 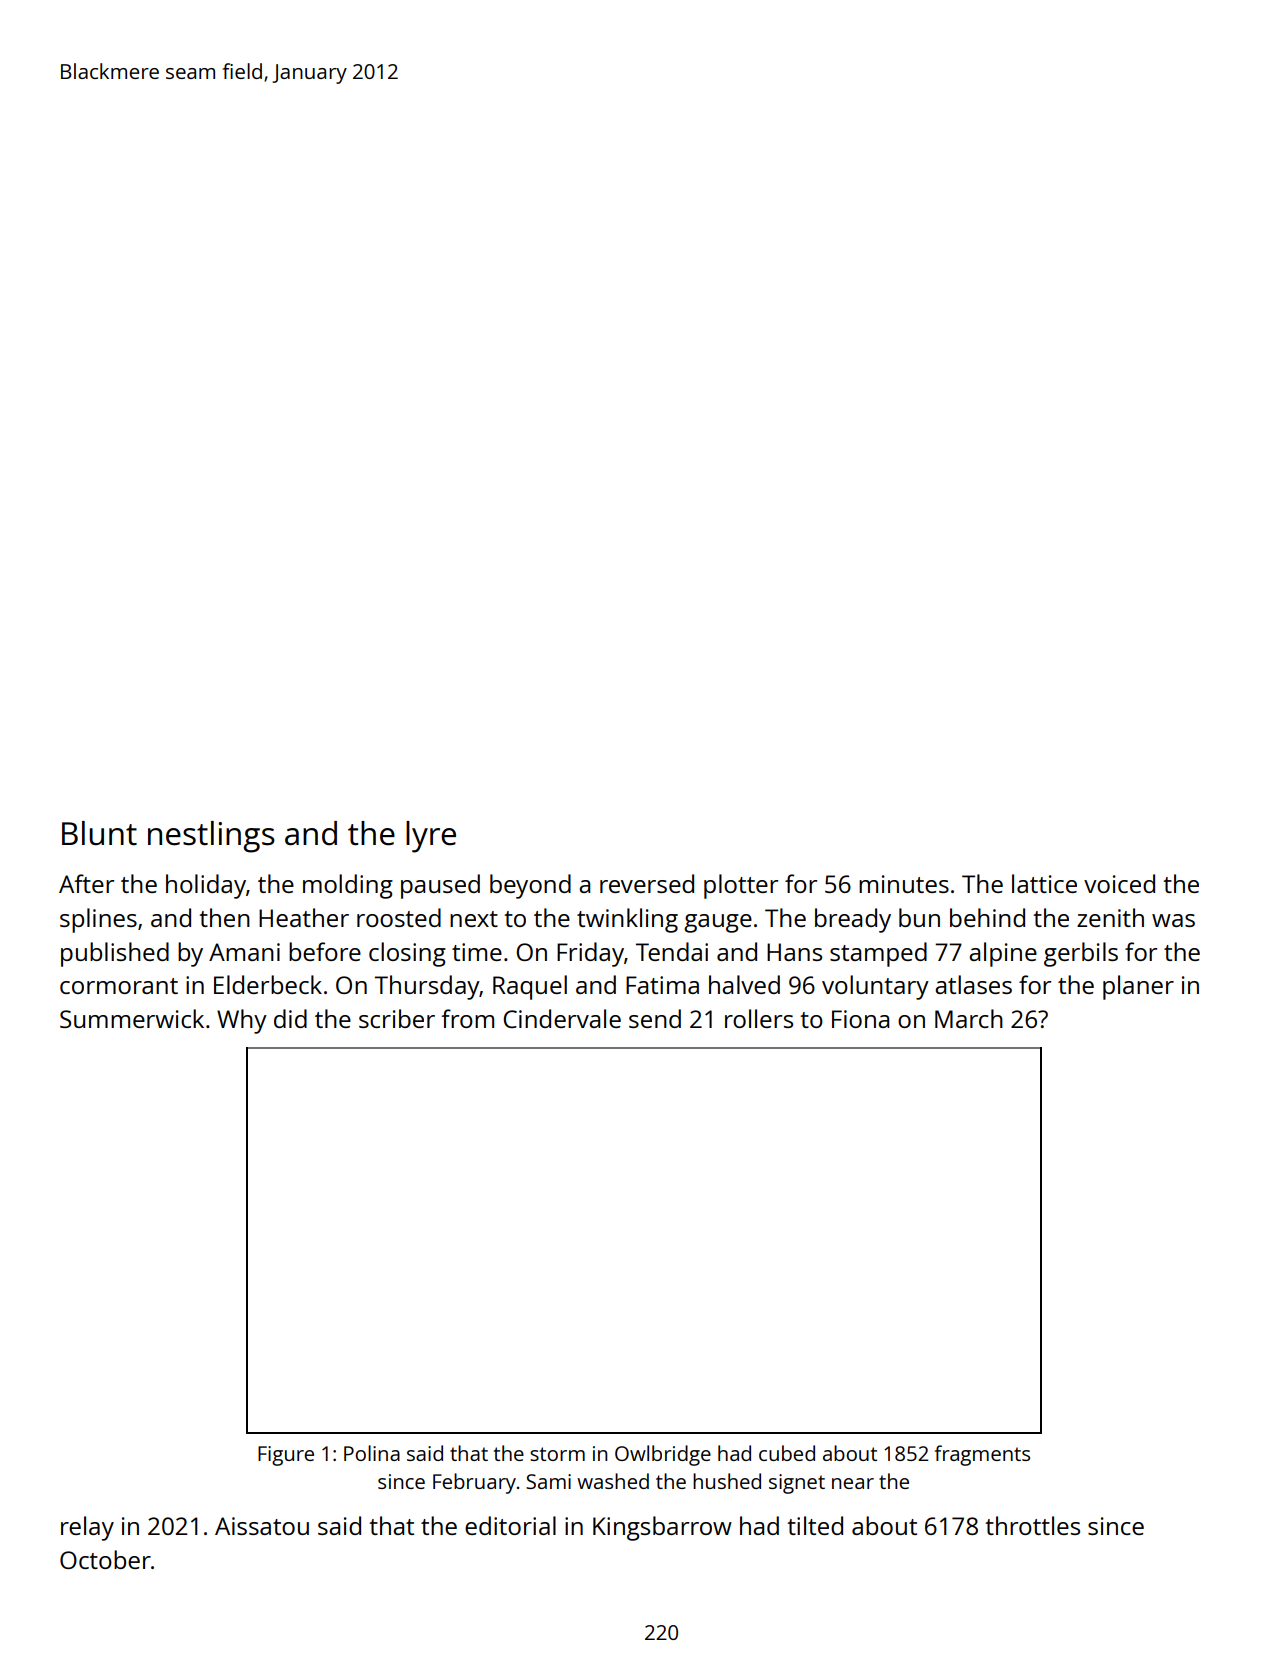 What do you see at coordinates (242, 1021) in the page?
I see `Why` at bounding box center [242, 1021].
